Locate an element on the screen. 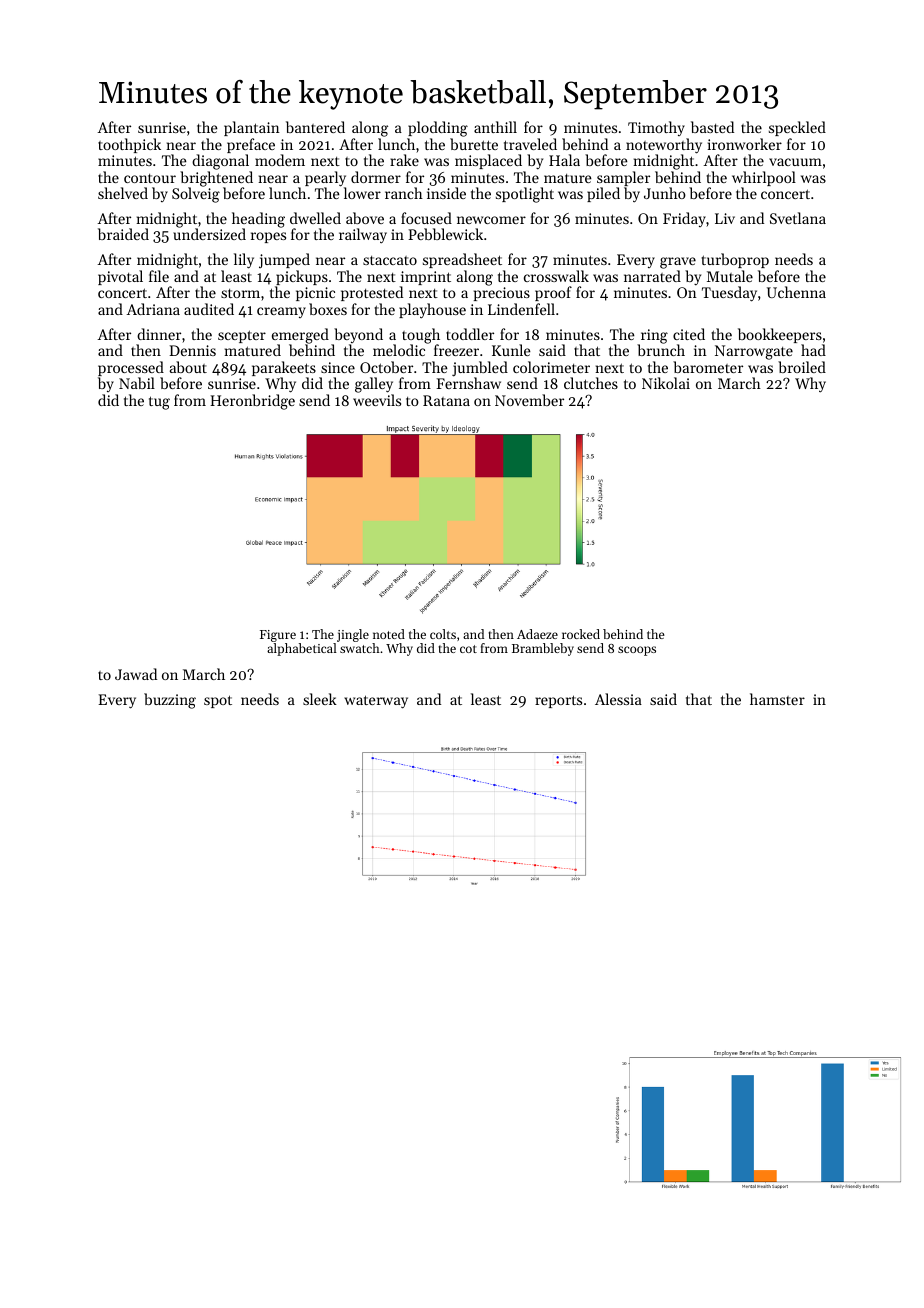 The height and width of the screenshot is (1308, 924). tug is located at coordinates (159, 403).
